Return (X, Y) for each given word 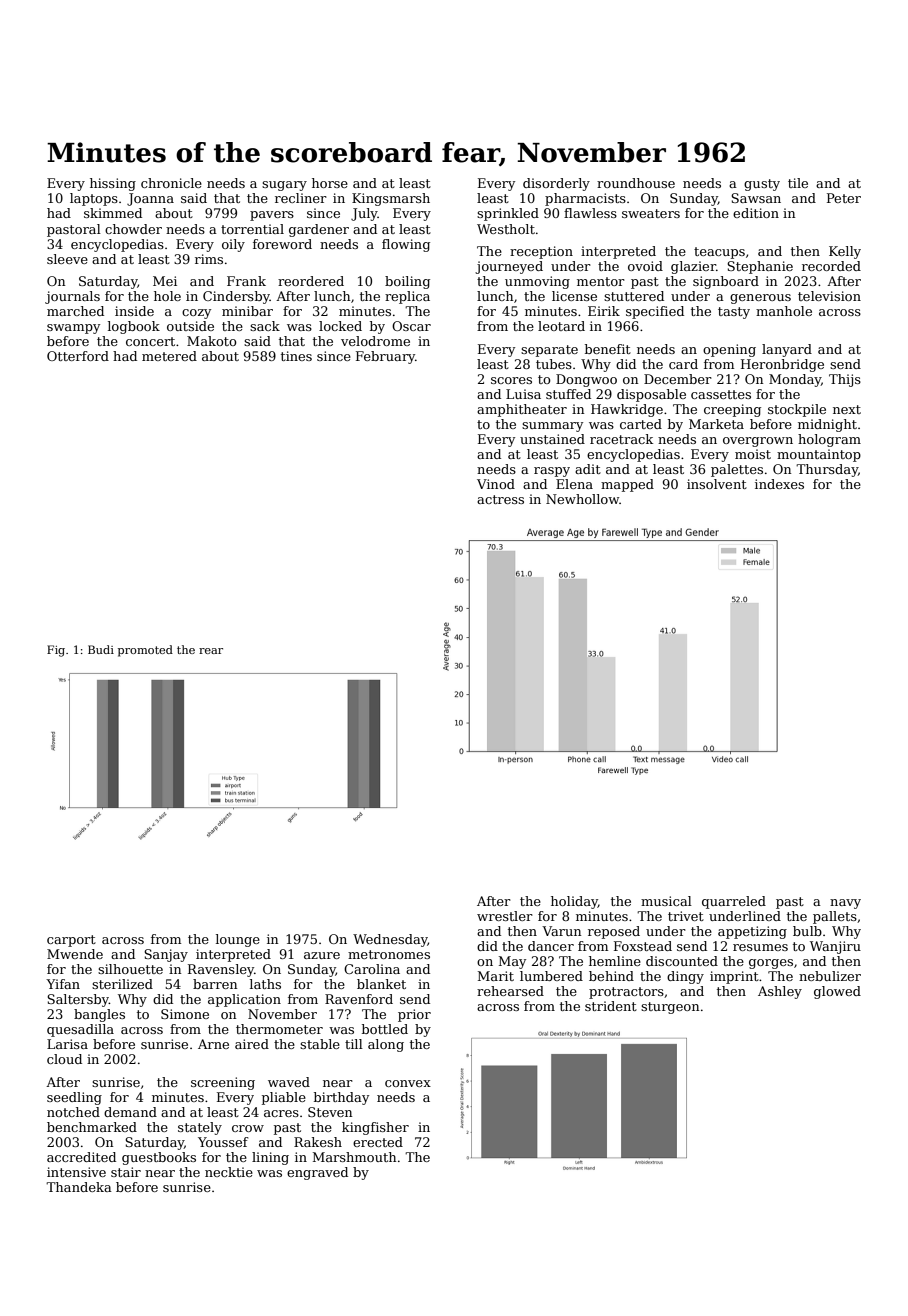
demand (130, 1112)
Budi (101, 649)
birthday (341, 1098)
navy (845, 904)
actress (500, 499)
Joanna (150, 199)
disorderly (556, 184)
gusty (762, 185)
